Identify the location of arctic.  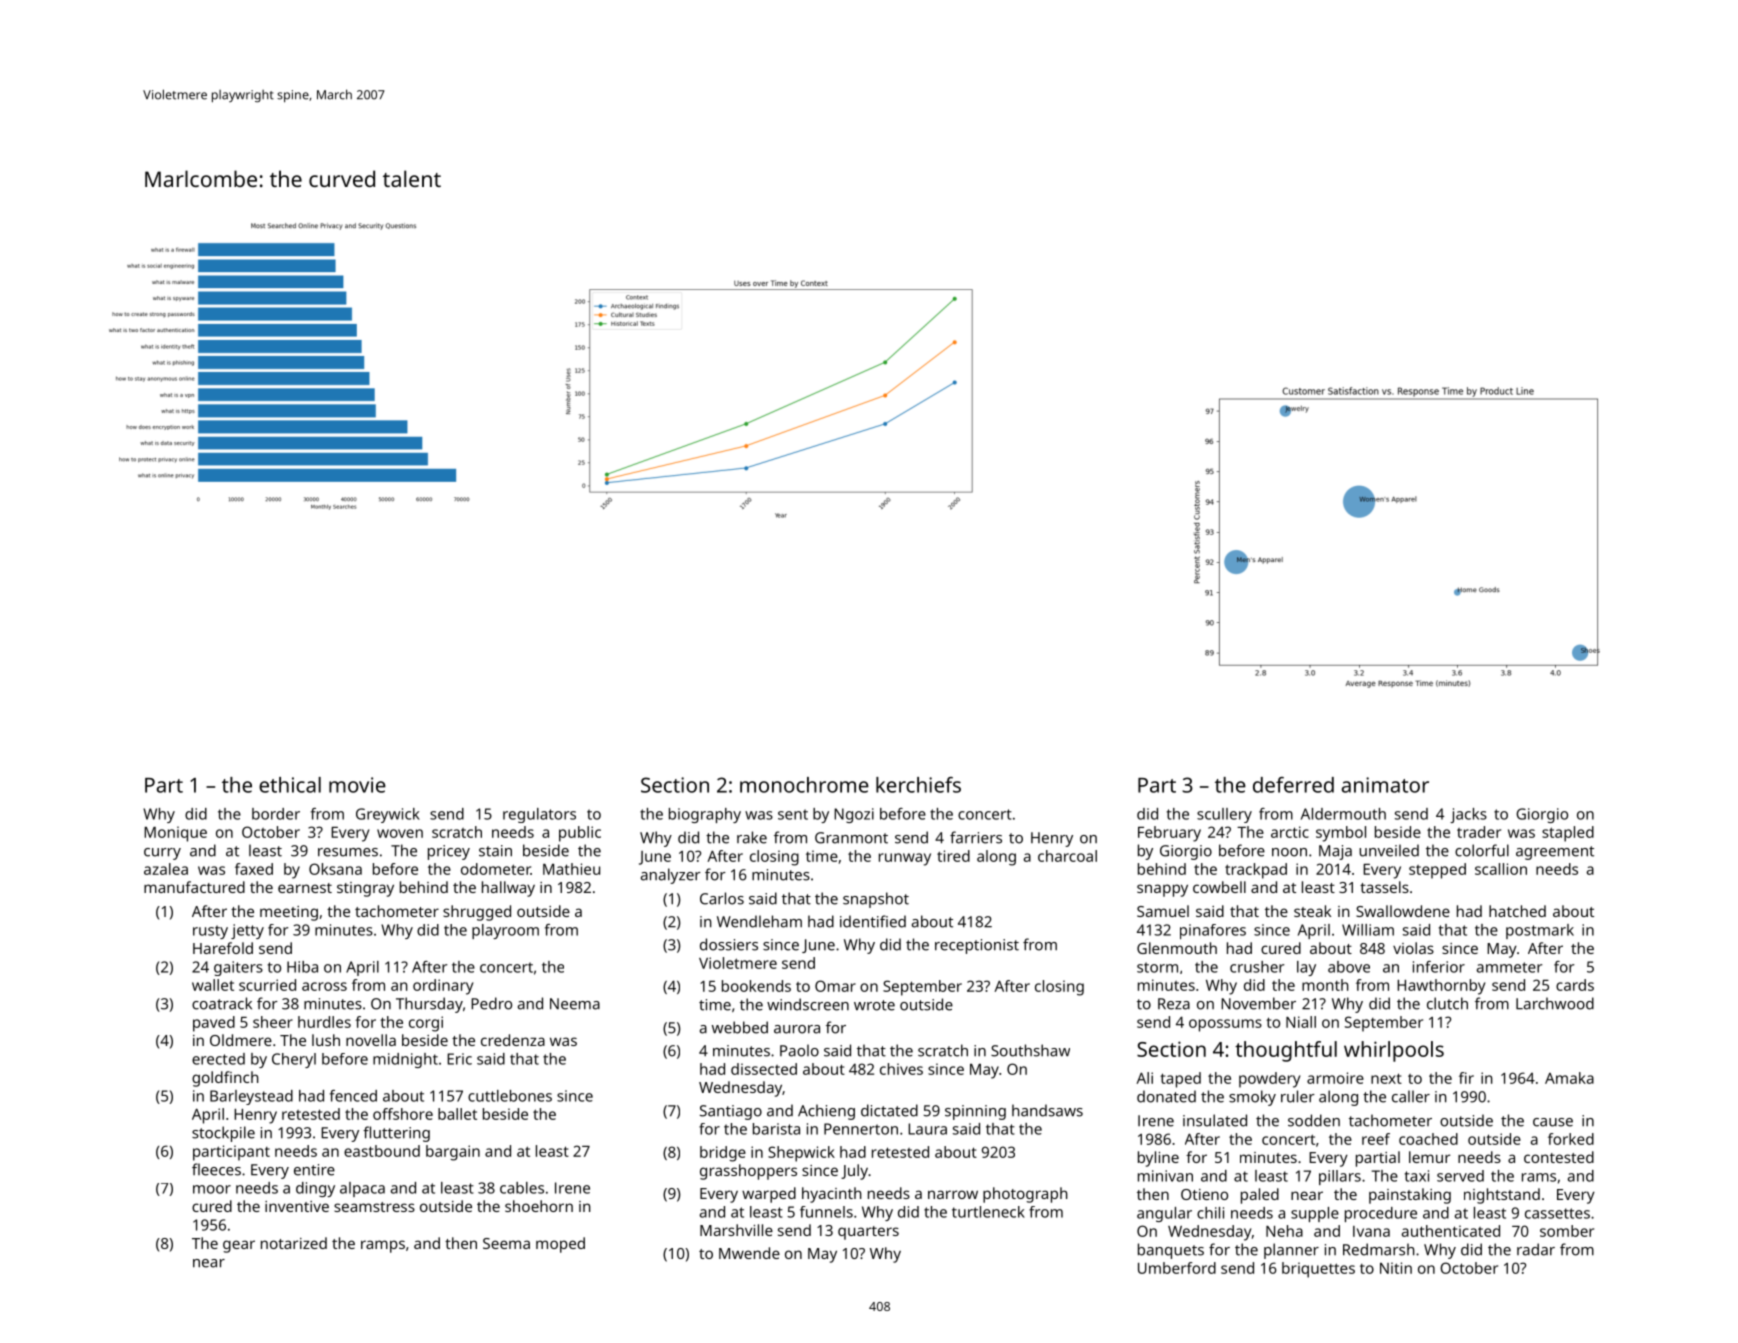
(1290, 832).
